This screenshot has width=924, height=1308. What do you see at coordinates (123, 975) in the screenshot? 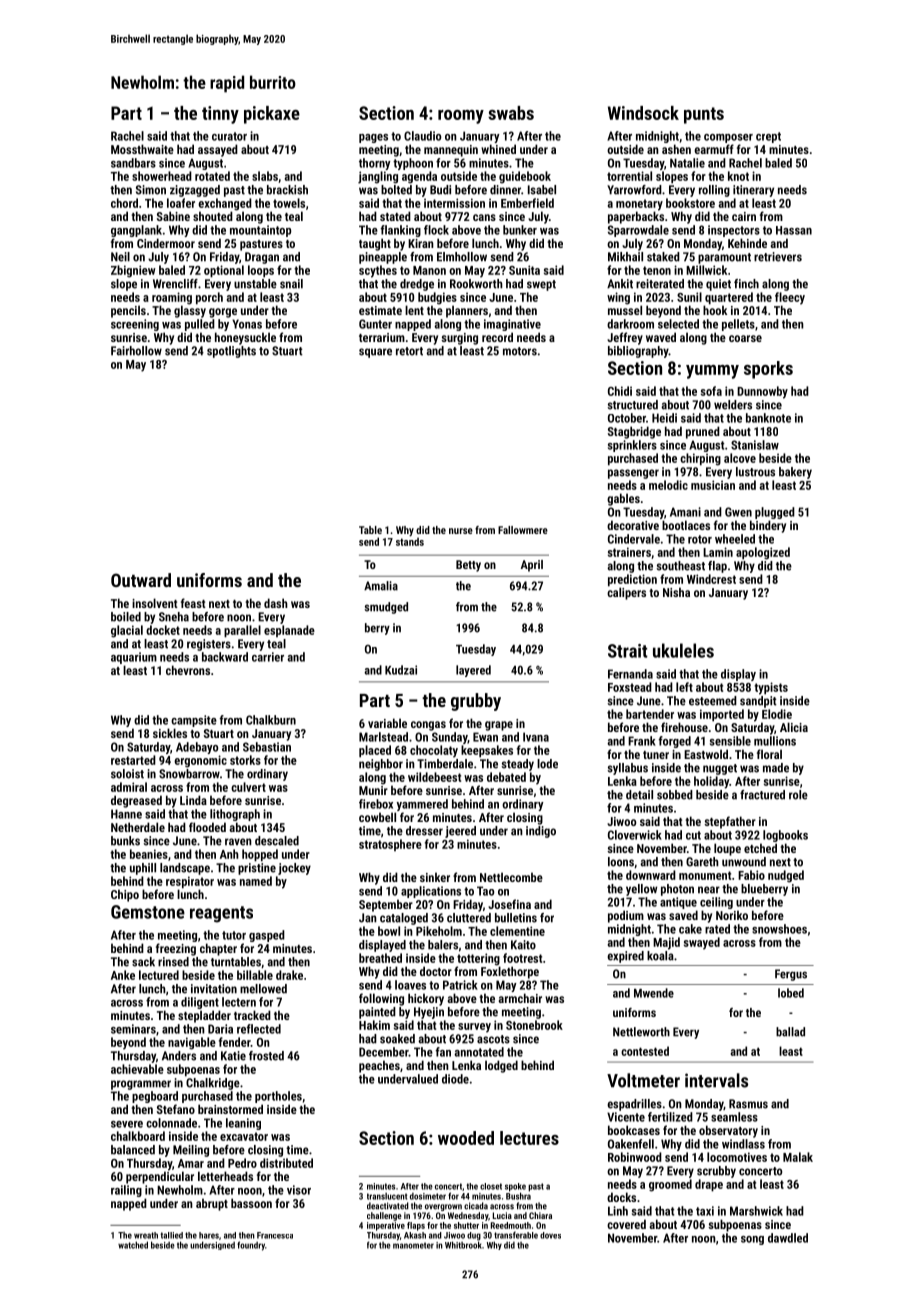
I see `Anke` at bounding box center [123, 975].
